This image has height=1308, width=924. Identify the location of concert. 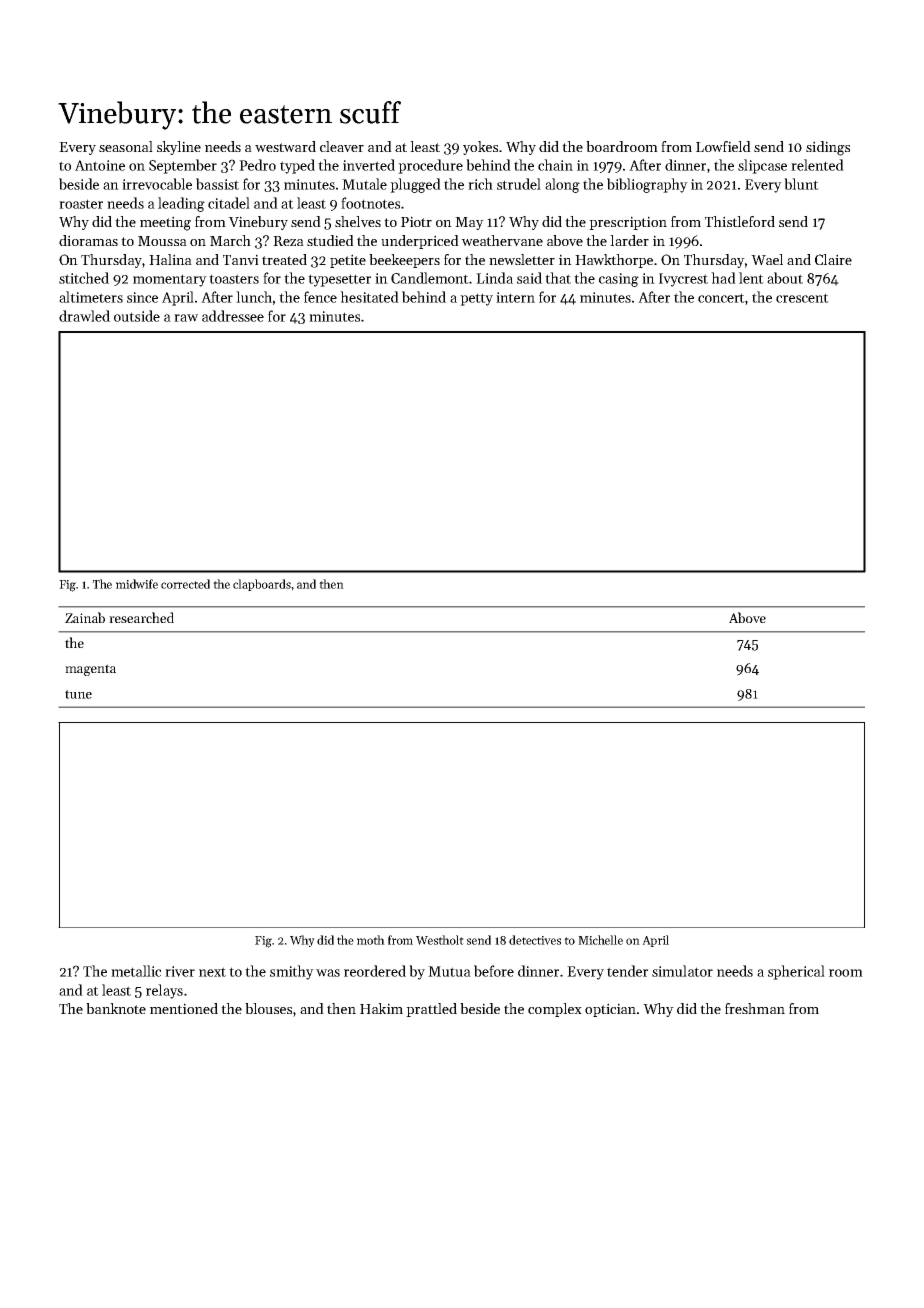
(721, 298).
